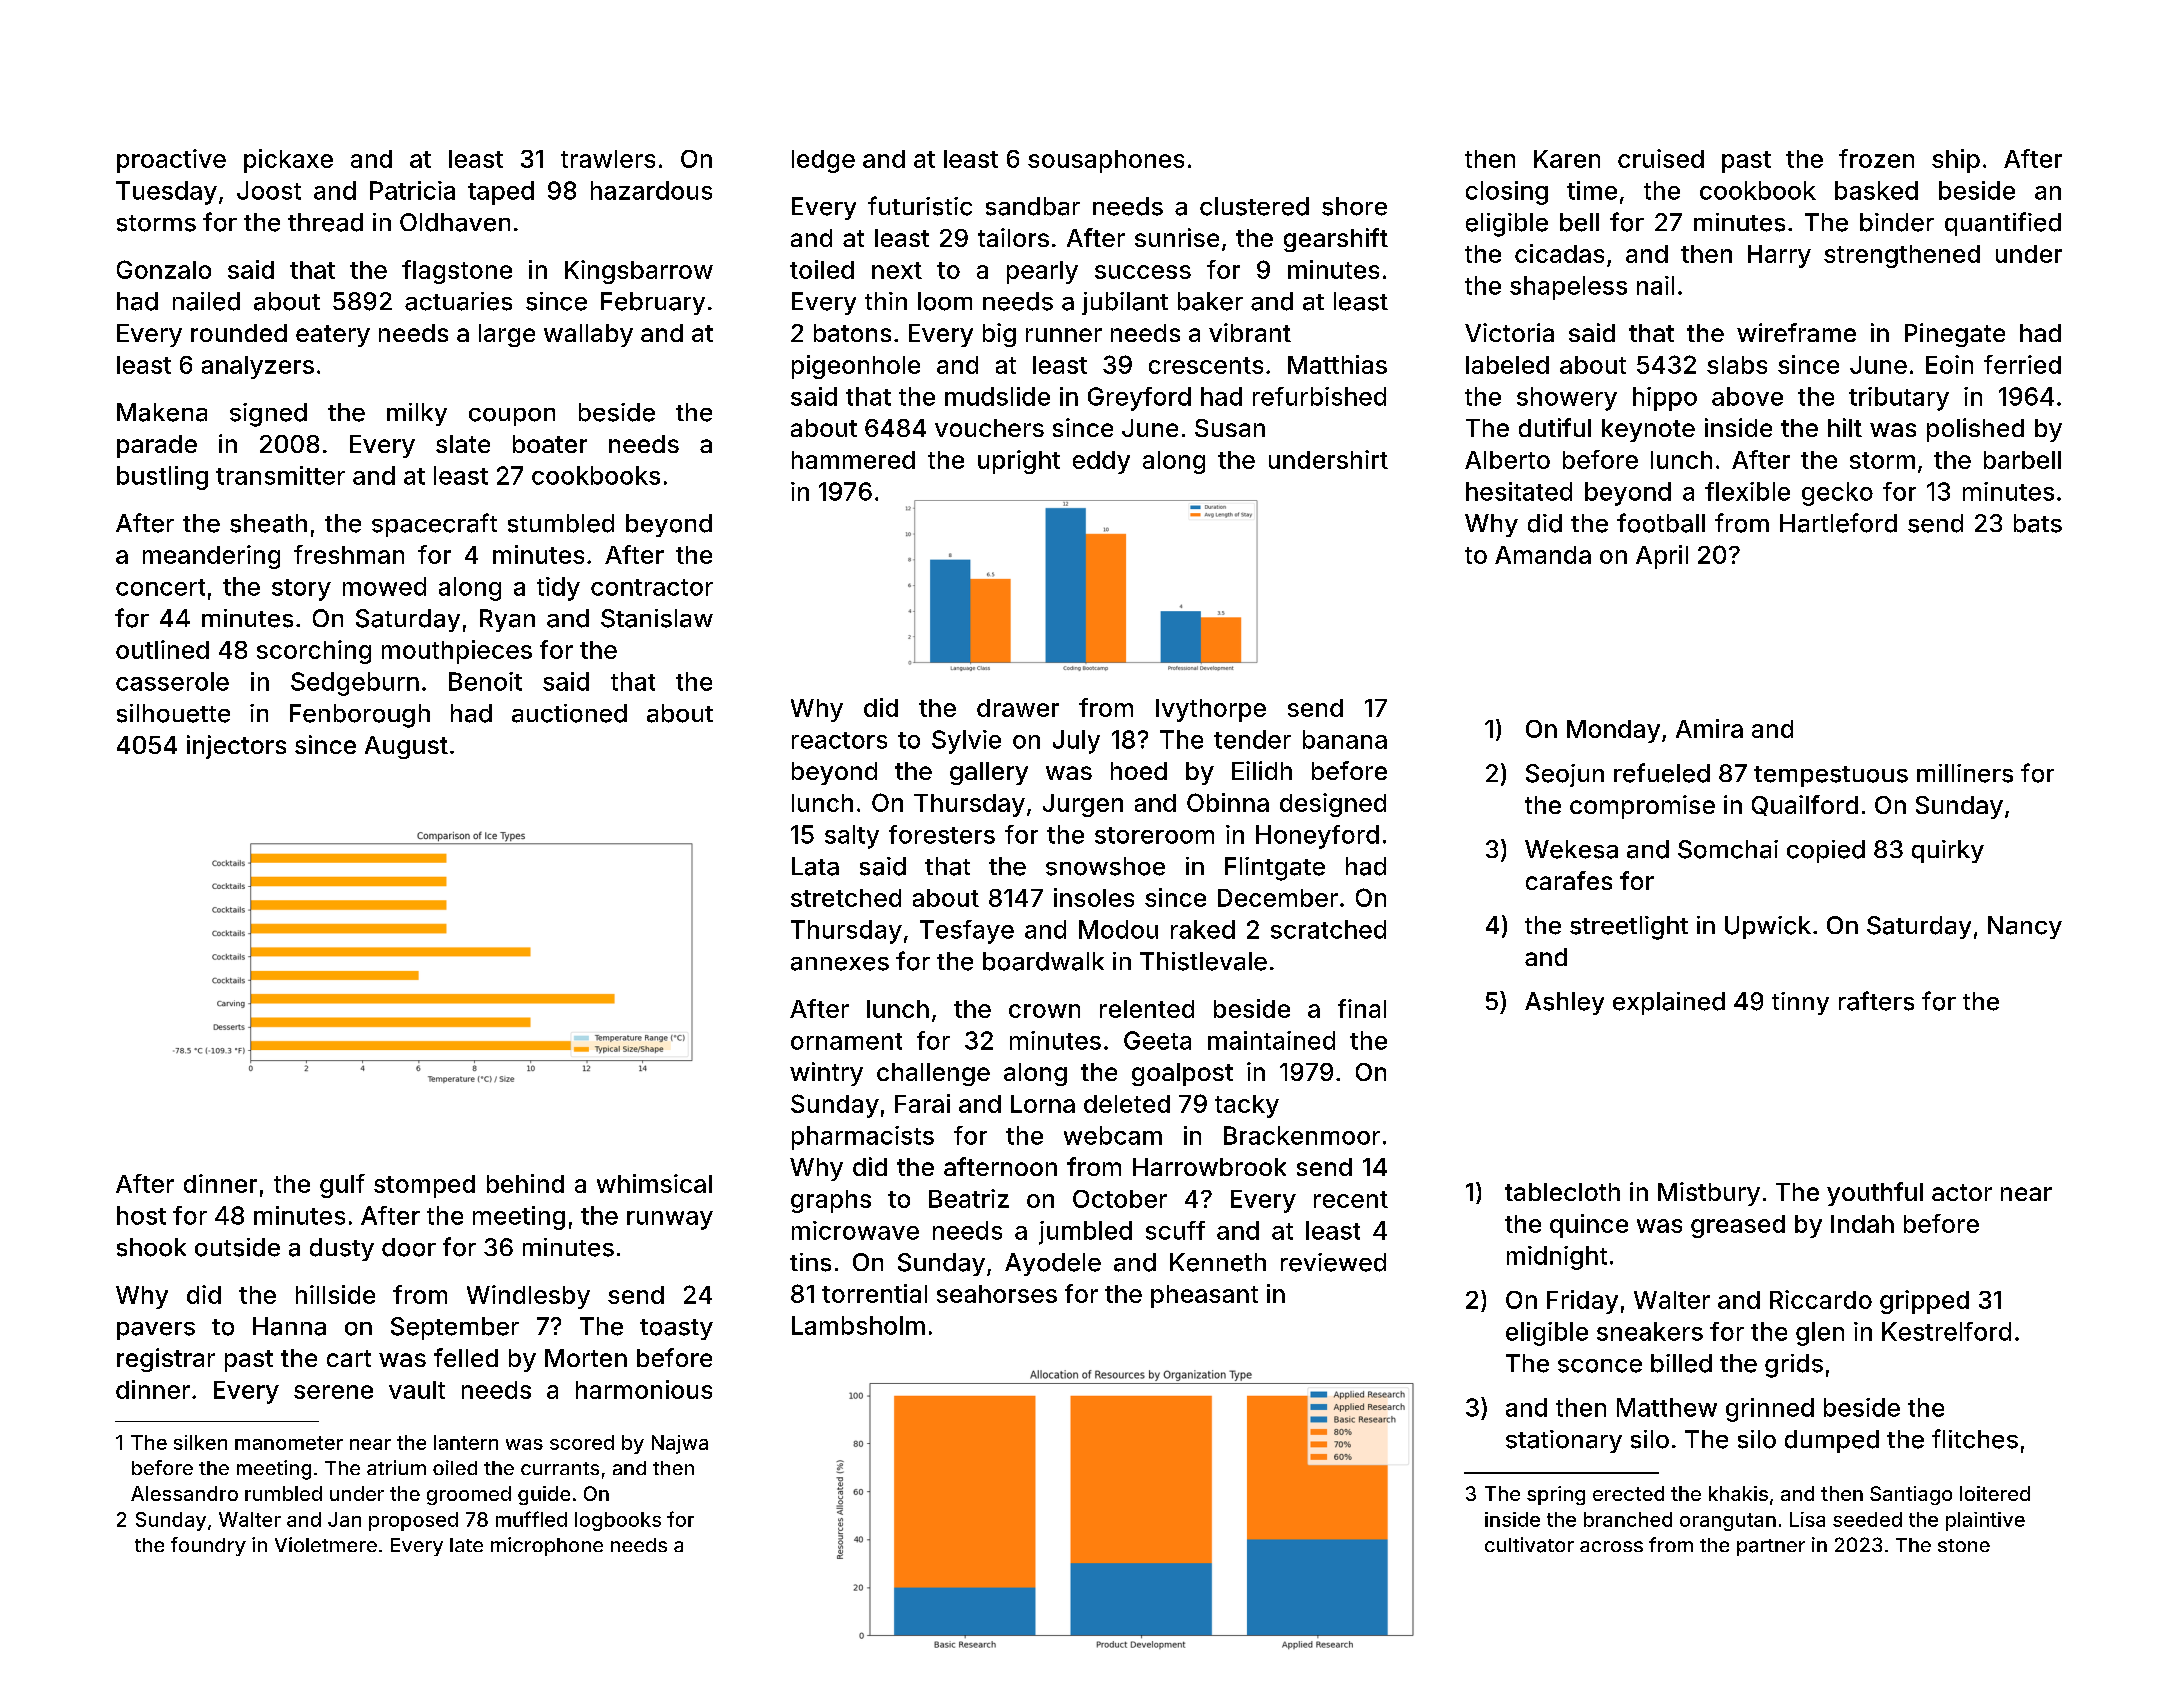 This screenshot has width=2178, height=1683. What do you see at coordinates (1354, 206) in the screenshot?
I see `shore` at bounding box center [1354, 206].
